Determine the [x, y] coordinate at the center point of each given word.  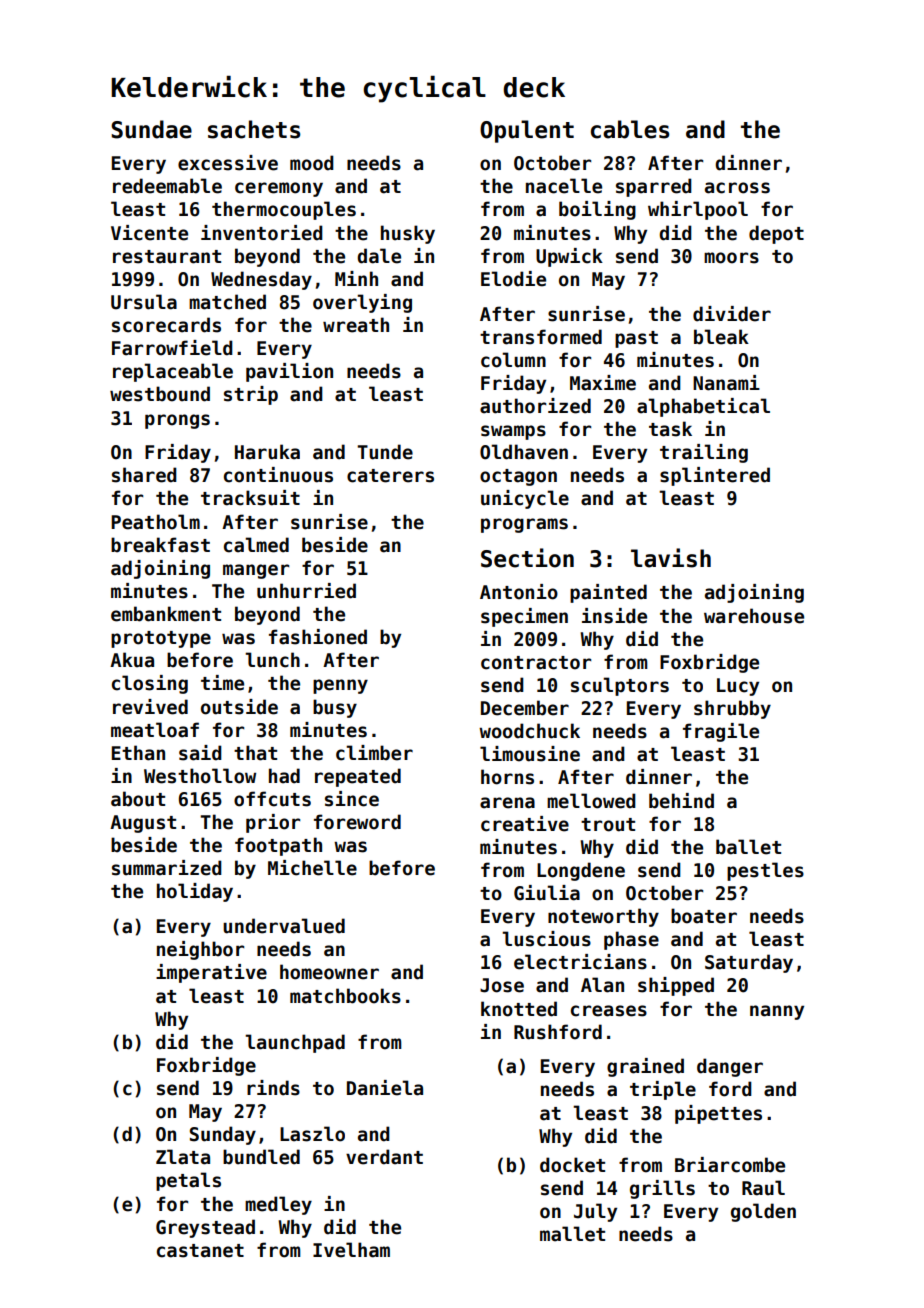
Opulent [527, 131]
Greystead [205, 1228]
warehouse [754, 616]
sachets [254, 129]
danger [730, 1067]
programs [524, 525]
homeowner [329, 972]
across [737, 188]
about [138, 799]
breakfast [160, 545]
